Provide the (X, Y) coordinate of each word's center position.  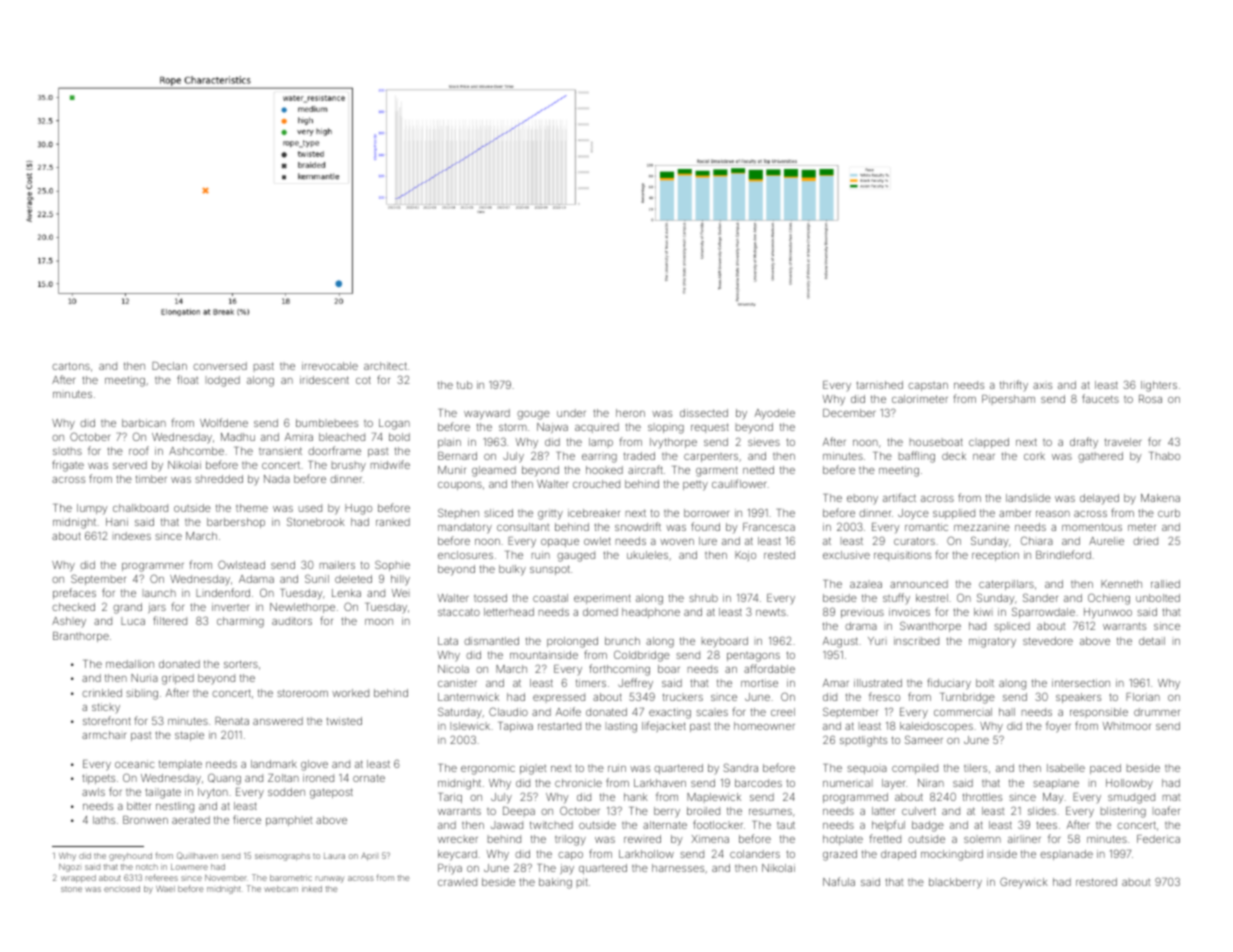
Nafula (839, 881)
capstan (928, 386)
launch (159, 593)
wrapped (78, 879)
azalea (866, 584)
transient (280, 451)
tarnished (879, 385)
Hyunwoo (1108, 613)
